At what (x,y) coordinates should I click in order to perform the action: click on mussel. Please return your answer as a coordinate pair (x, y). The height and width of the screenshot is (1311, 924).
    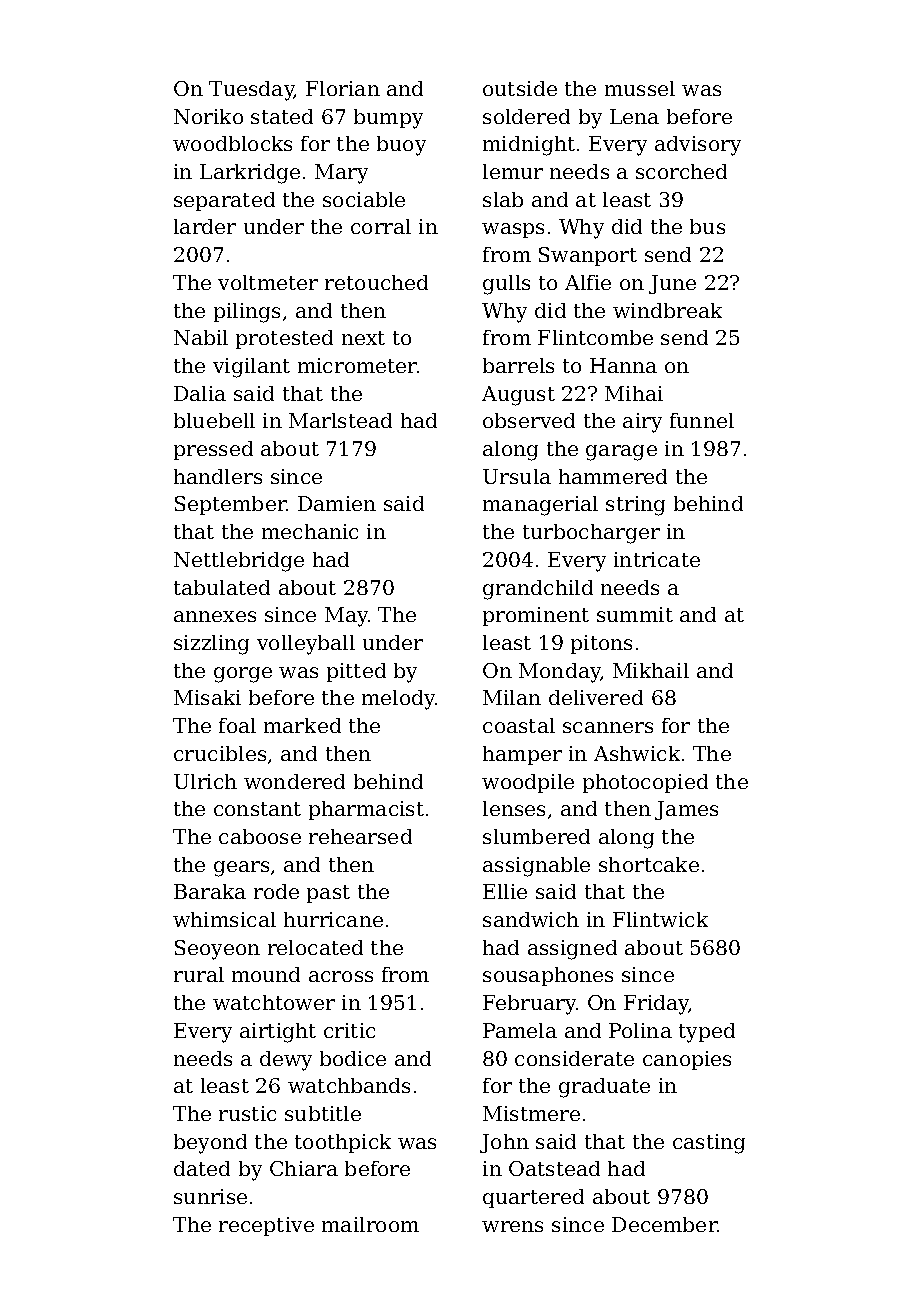
    Looking at the image, I should click on (640, 88).
